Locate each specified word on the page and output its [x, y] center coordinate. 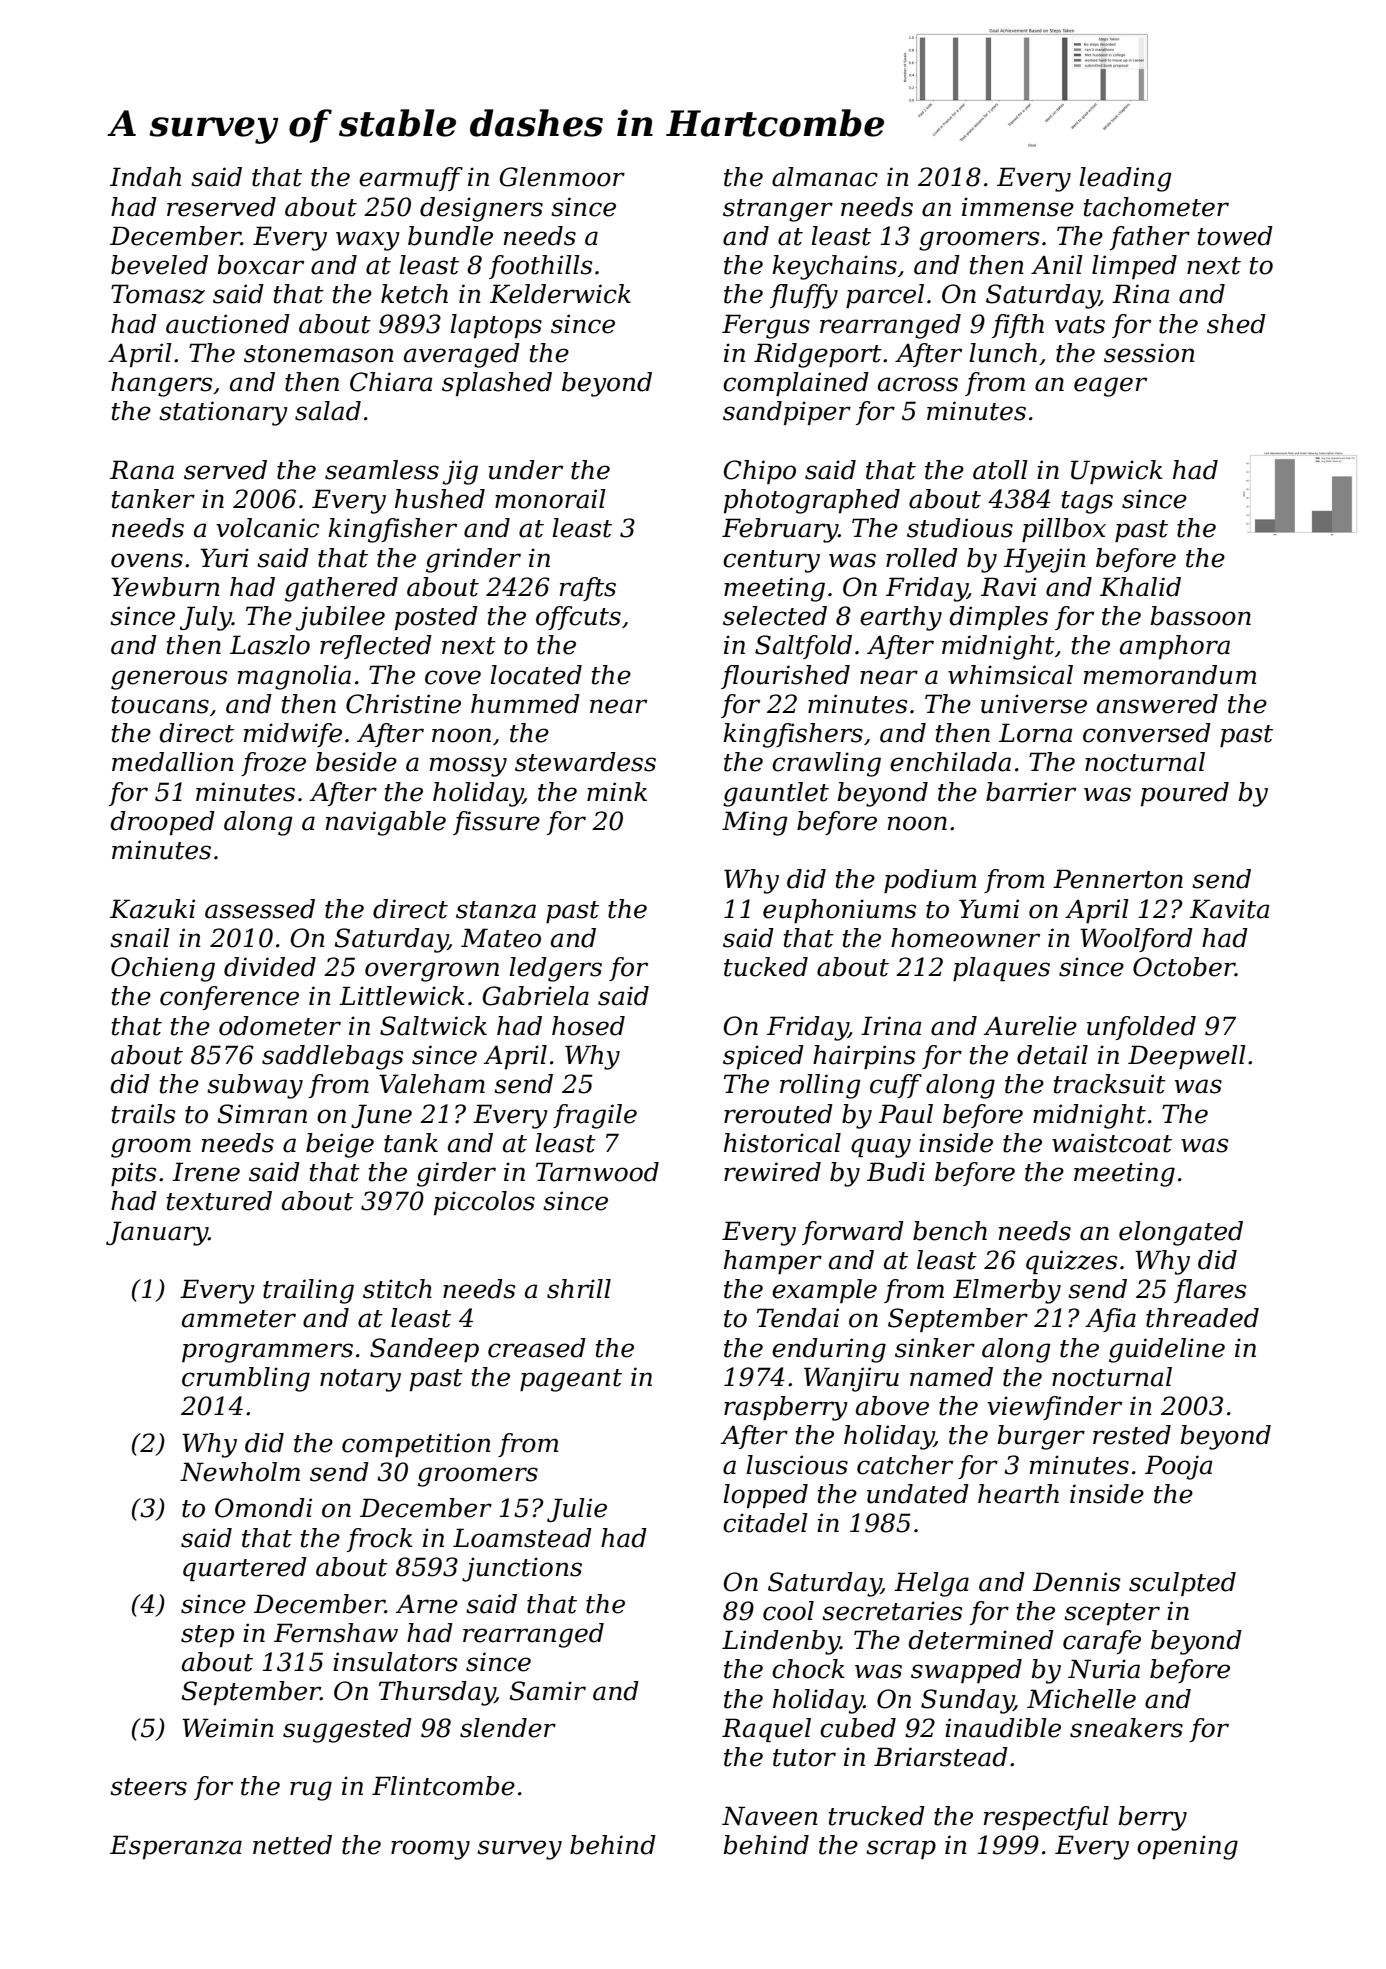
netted [292, 1845]
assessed [260, 909]
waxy [368, 241]
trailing [308, 1291]
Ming [755, 823]
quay [881, 1148]
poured [1185, 794]
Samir [548, 1691]
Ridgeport [818, 355]
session [1149, 353]
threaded [1202, 1318]
